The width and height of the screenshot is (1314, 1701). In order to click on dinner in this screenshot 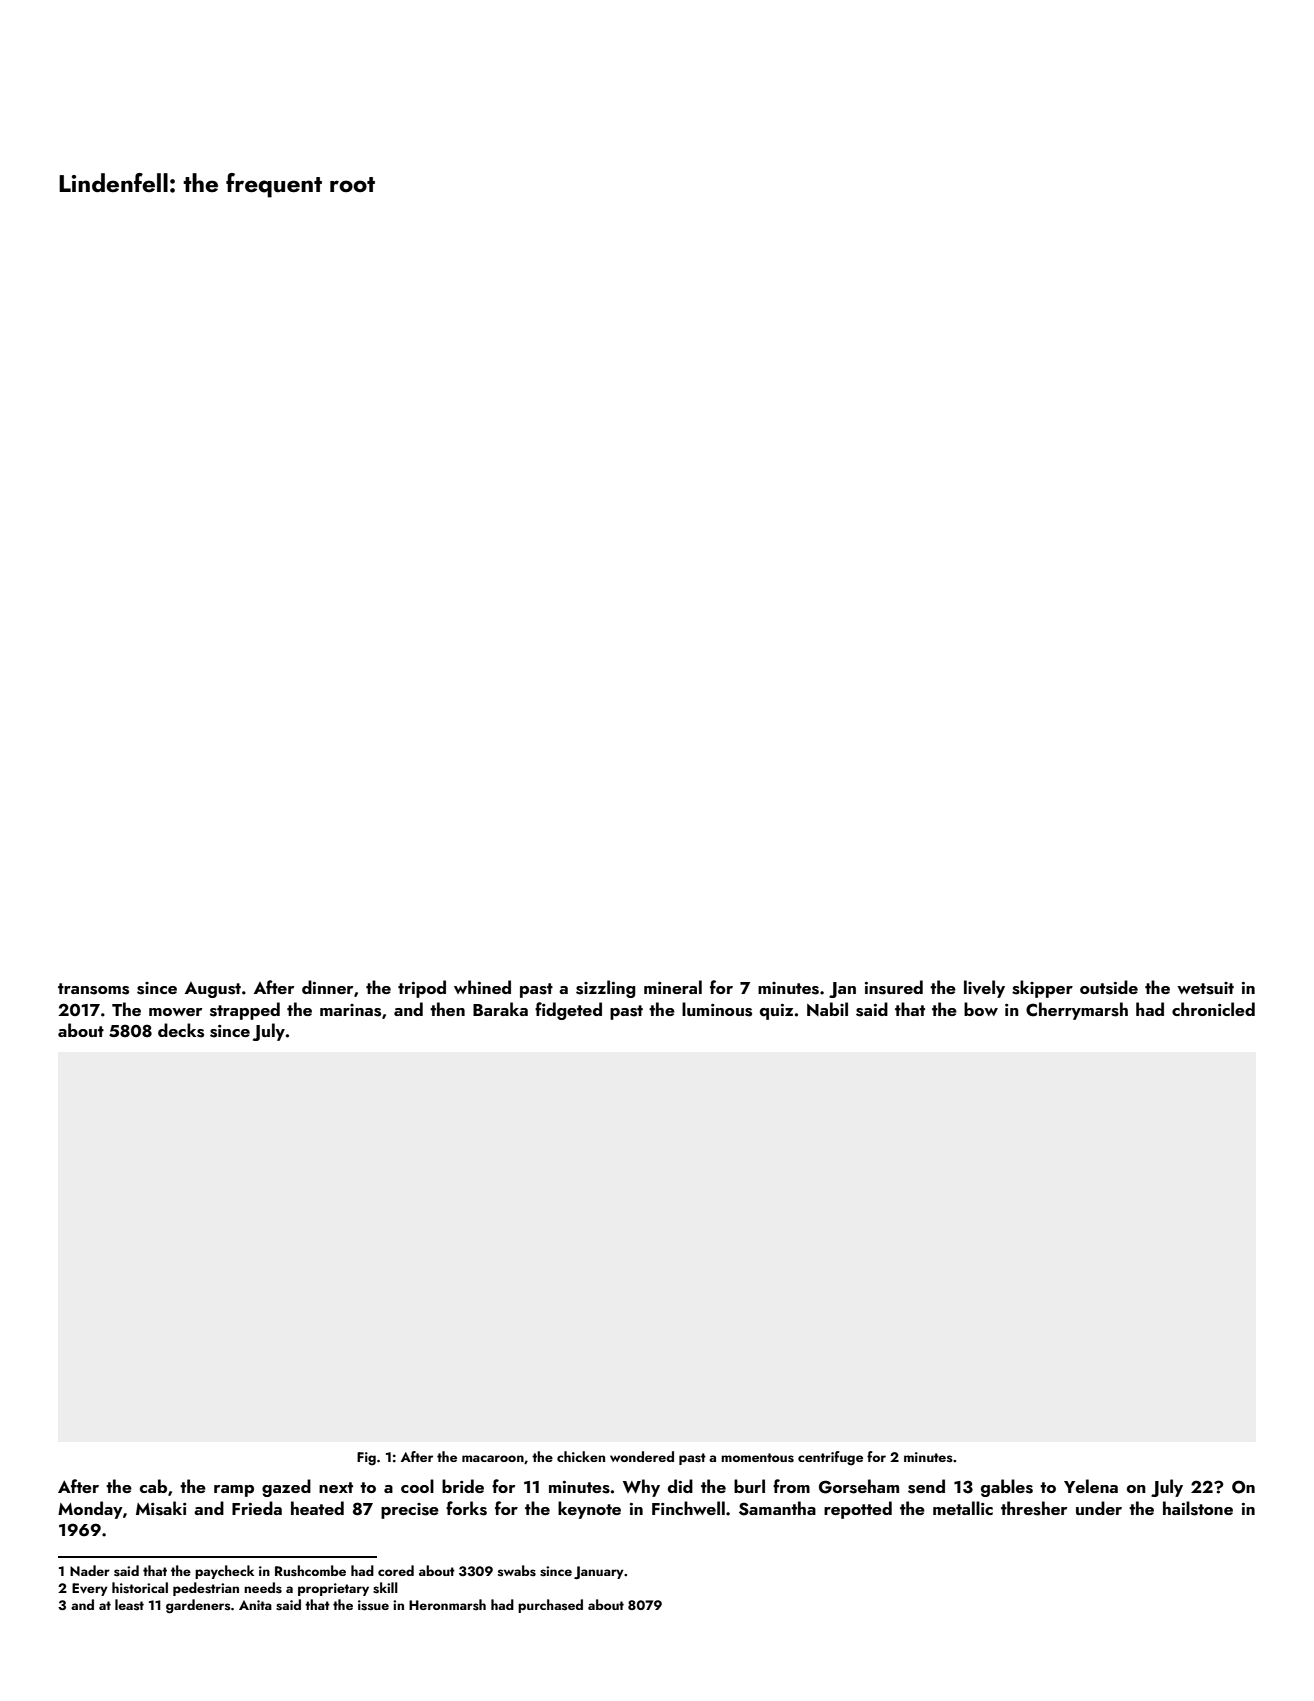, I will do `click(327, 987)`.
